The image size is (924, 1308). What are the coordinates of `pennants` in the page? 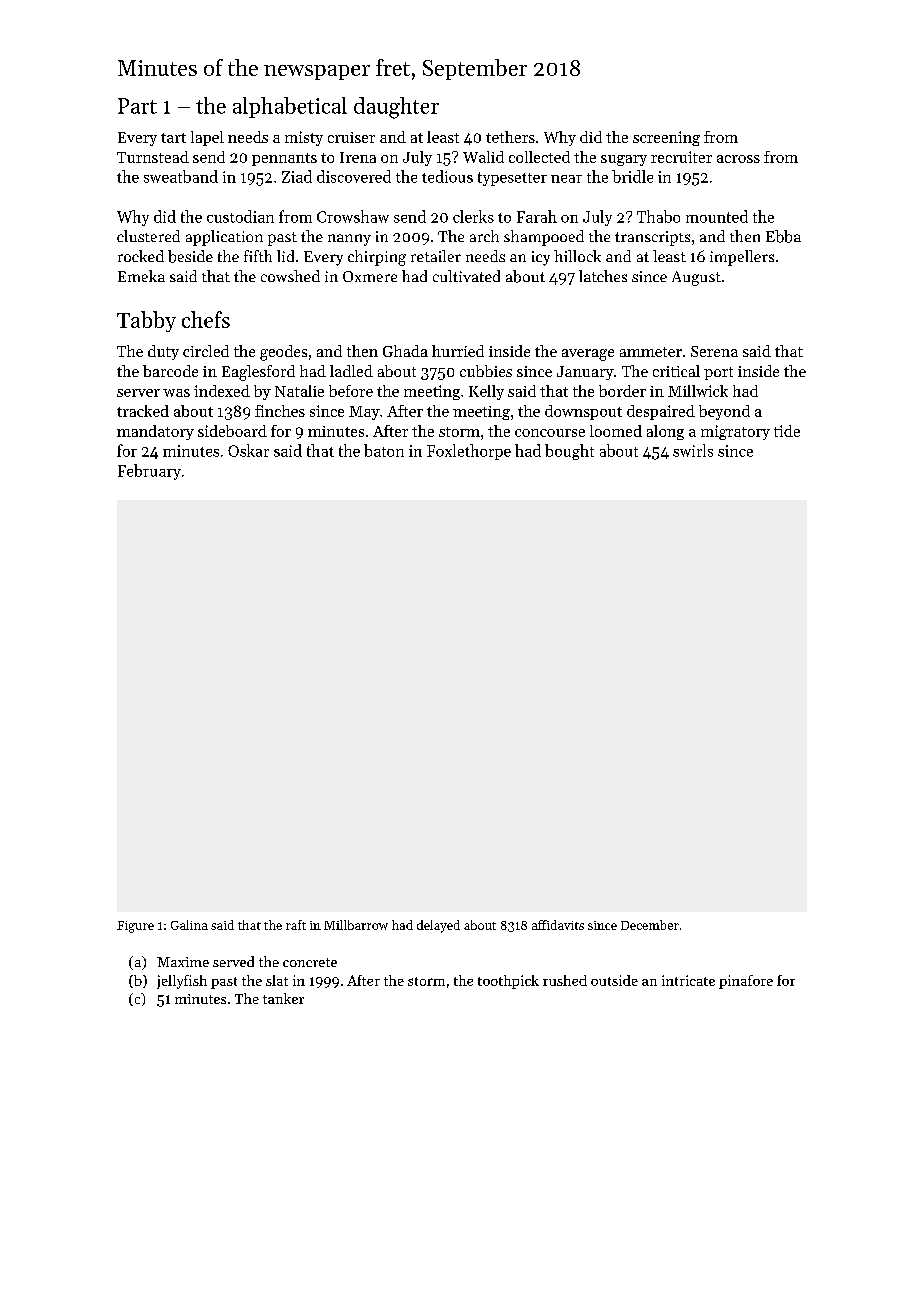 It's located at (284, 159).
